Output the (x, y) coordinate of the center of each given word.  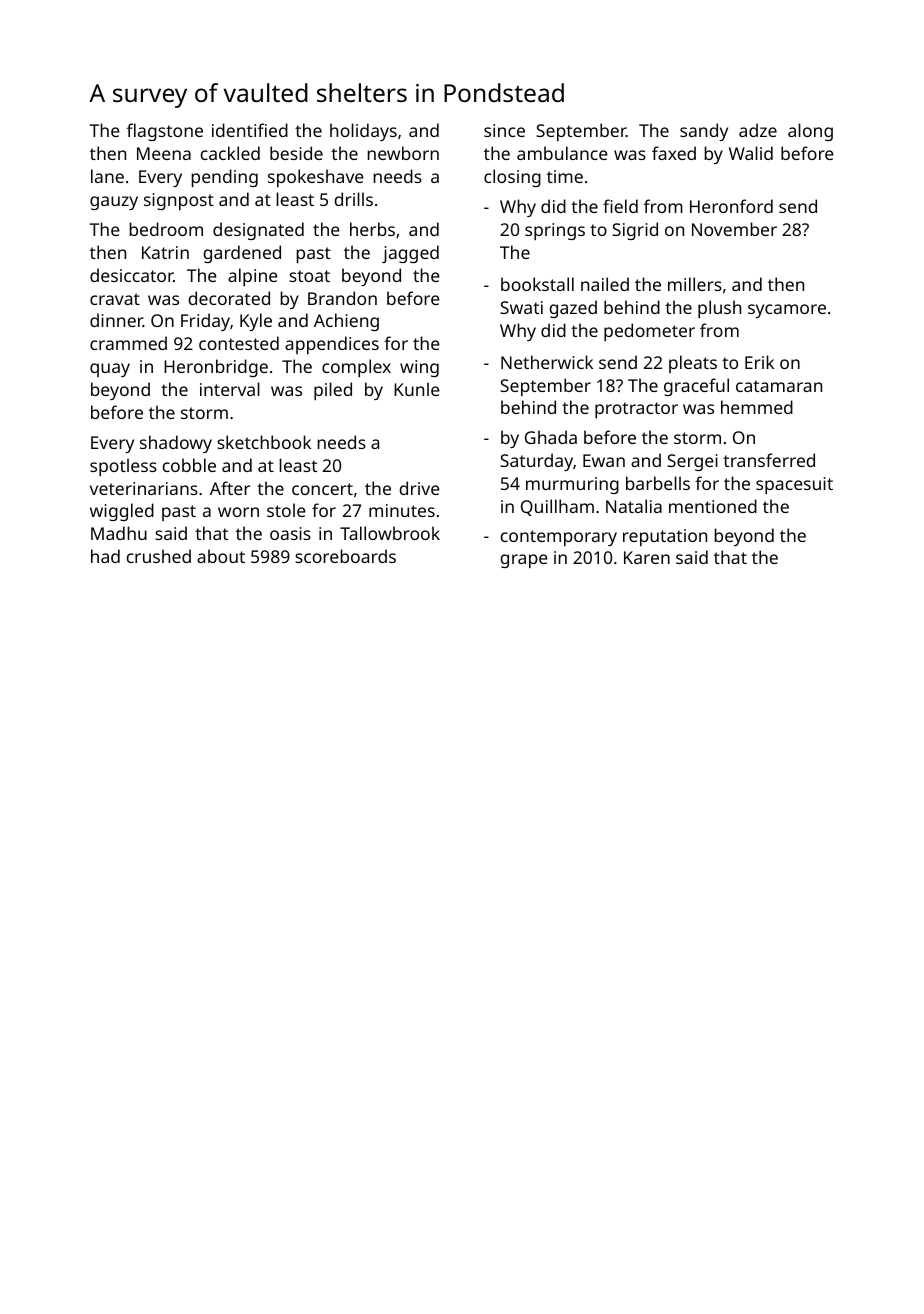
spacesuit (794, 485)
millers (695, 284)
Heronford (731, 206)
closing (512, 178)
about (221, 556)
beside (296, 153)
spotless (123, 467)
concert (322, 489)
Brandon (342, 298)
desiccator (131, 275)
